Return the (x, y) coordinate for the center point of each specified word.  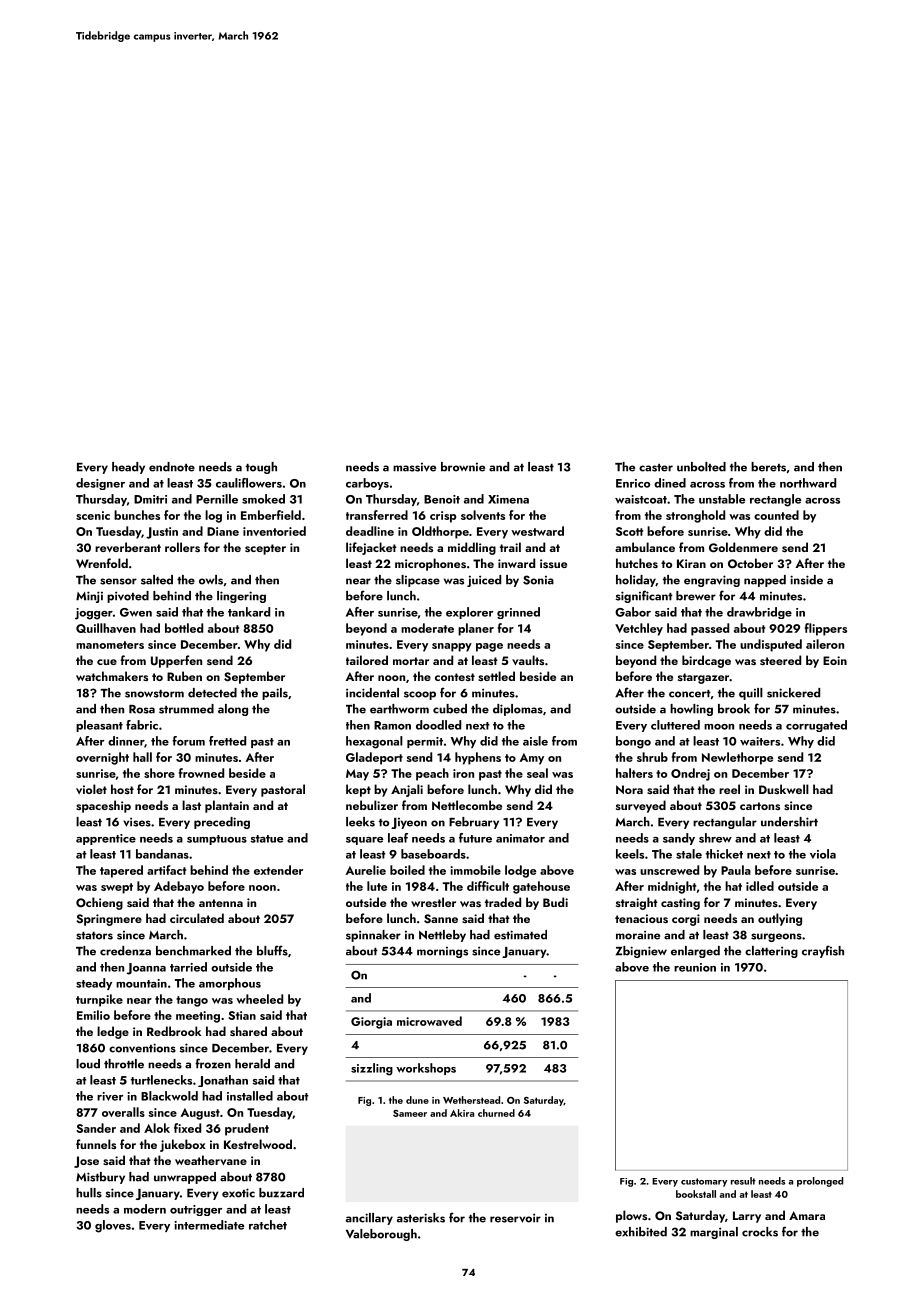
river (110, 1096)
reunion (695, 967)
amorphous (230, 984)
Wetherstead (471, 1100)
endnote (172, 467)
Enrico (633, 483)
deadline (370, 531)
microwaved (429, 1021)
